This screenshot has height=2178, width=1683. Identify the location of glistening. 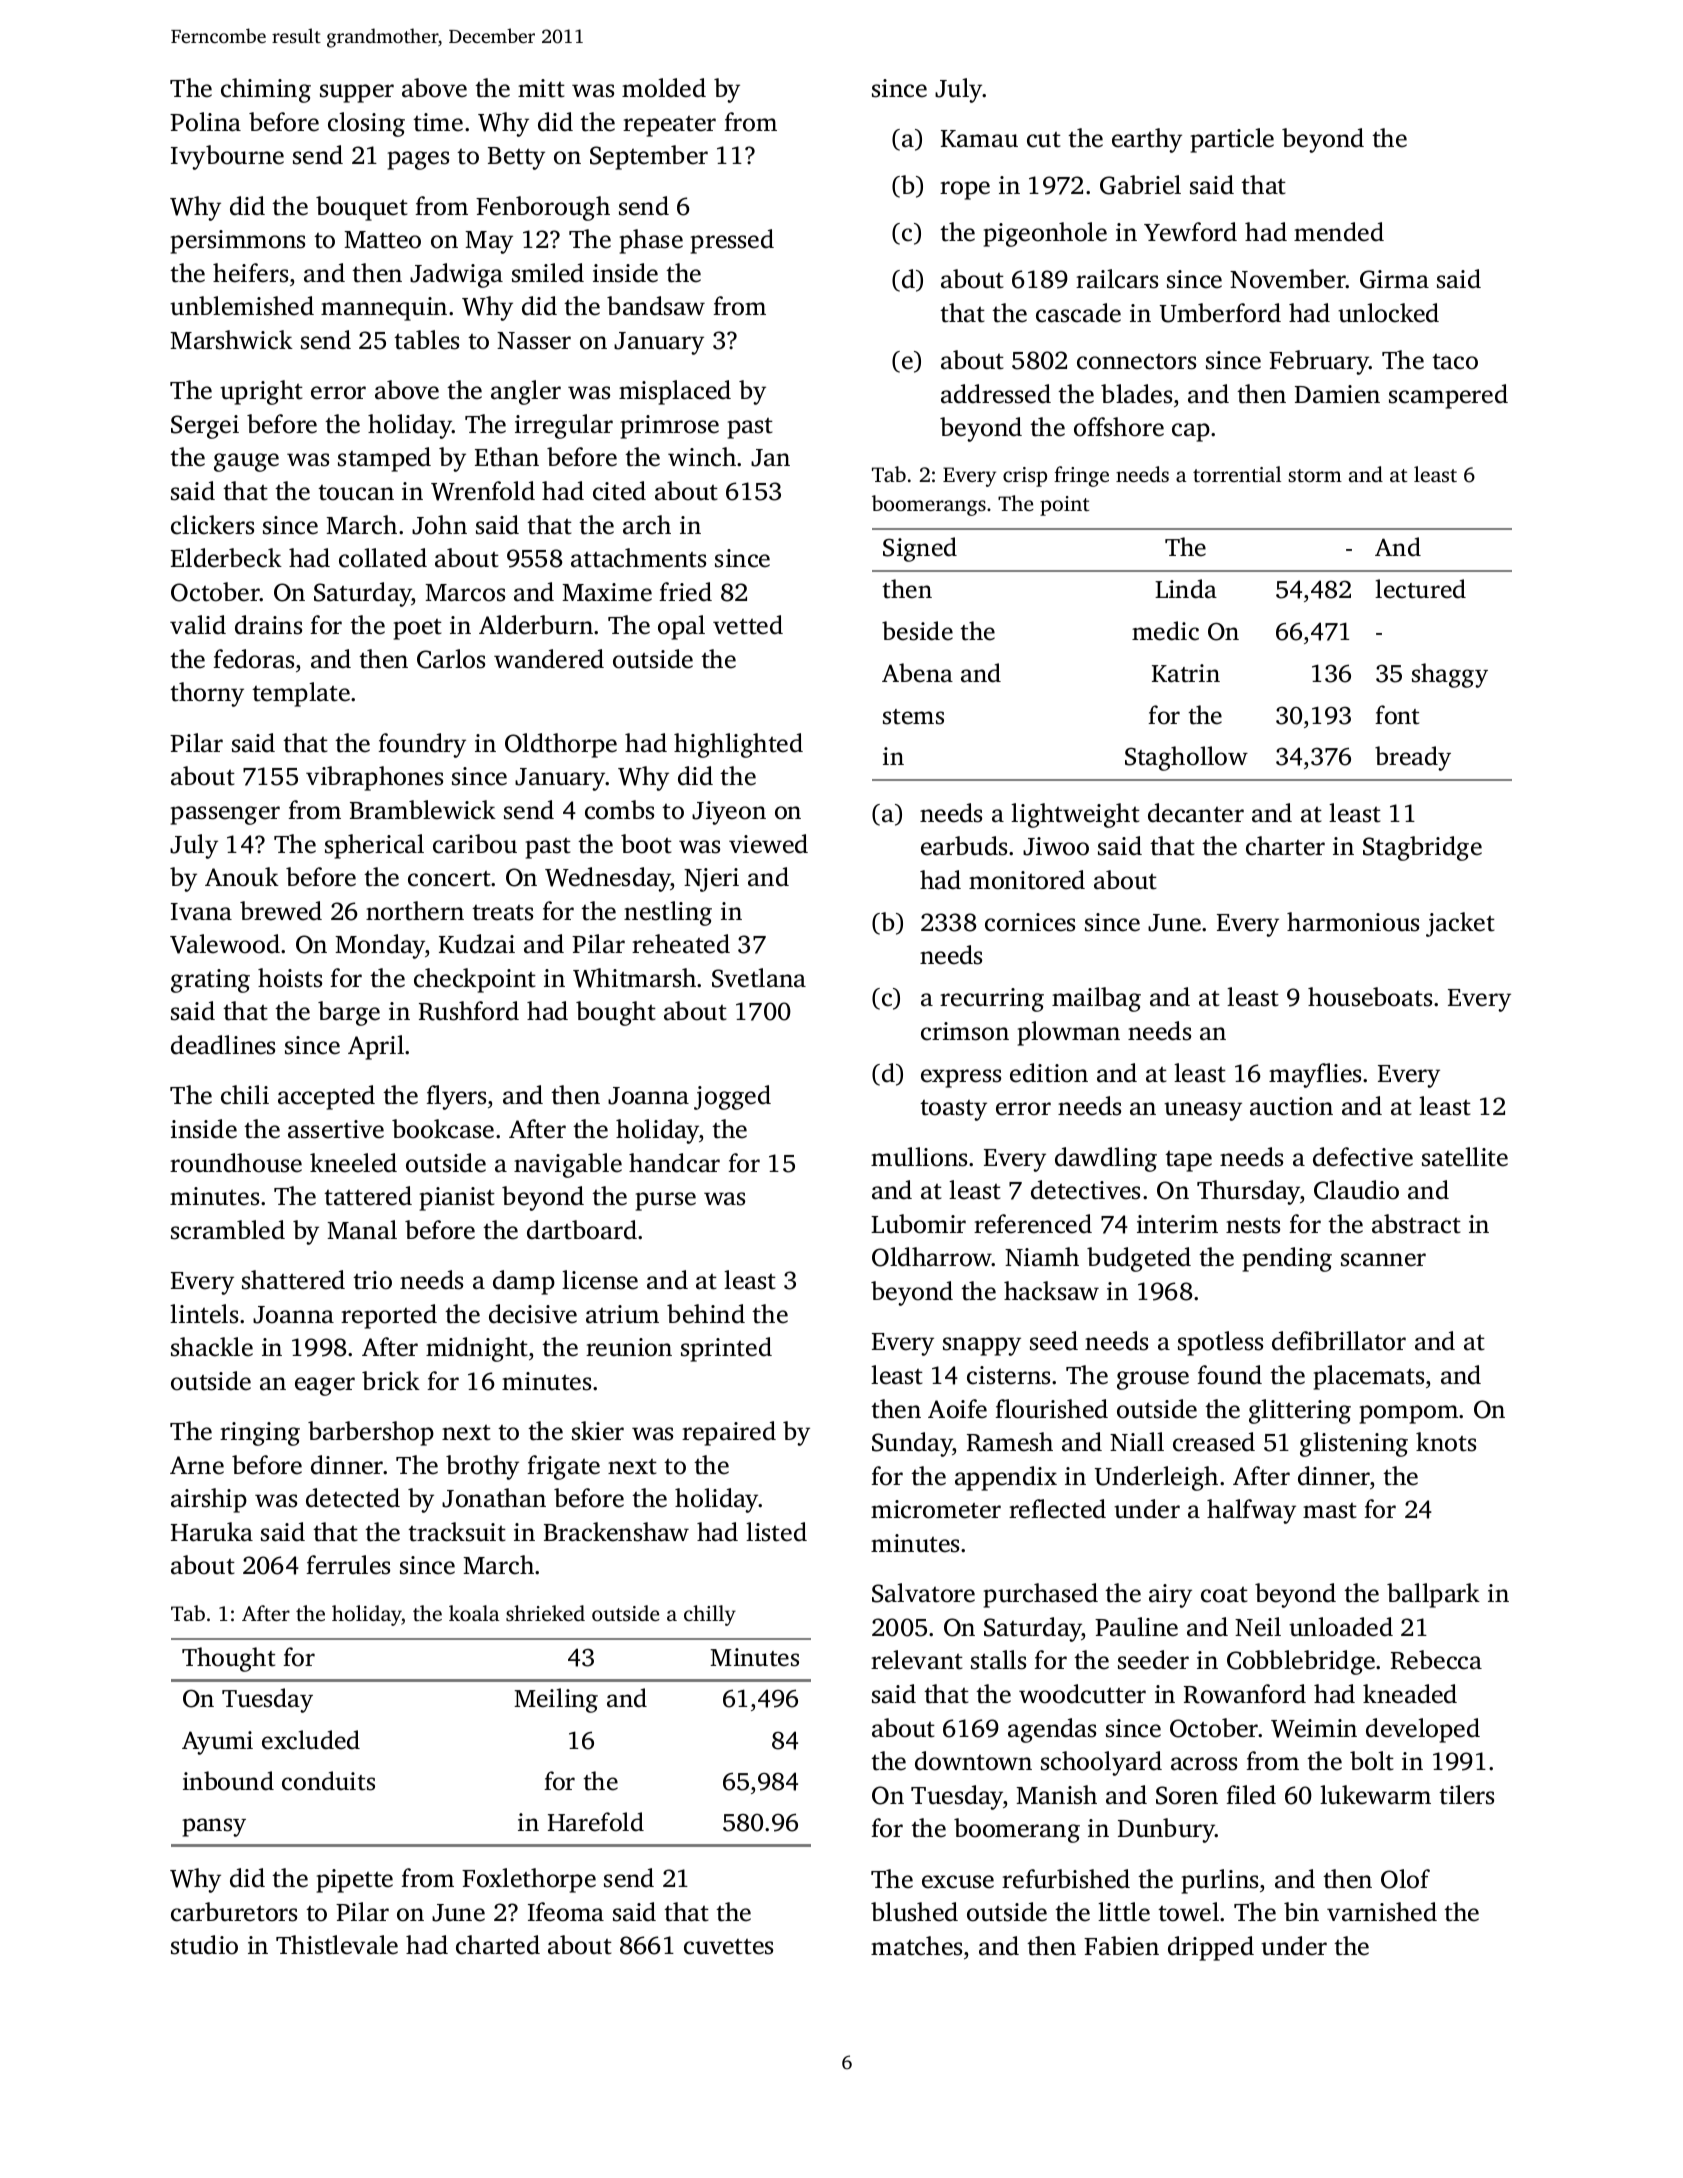
(1354, 1444).
